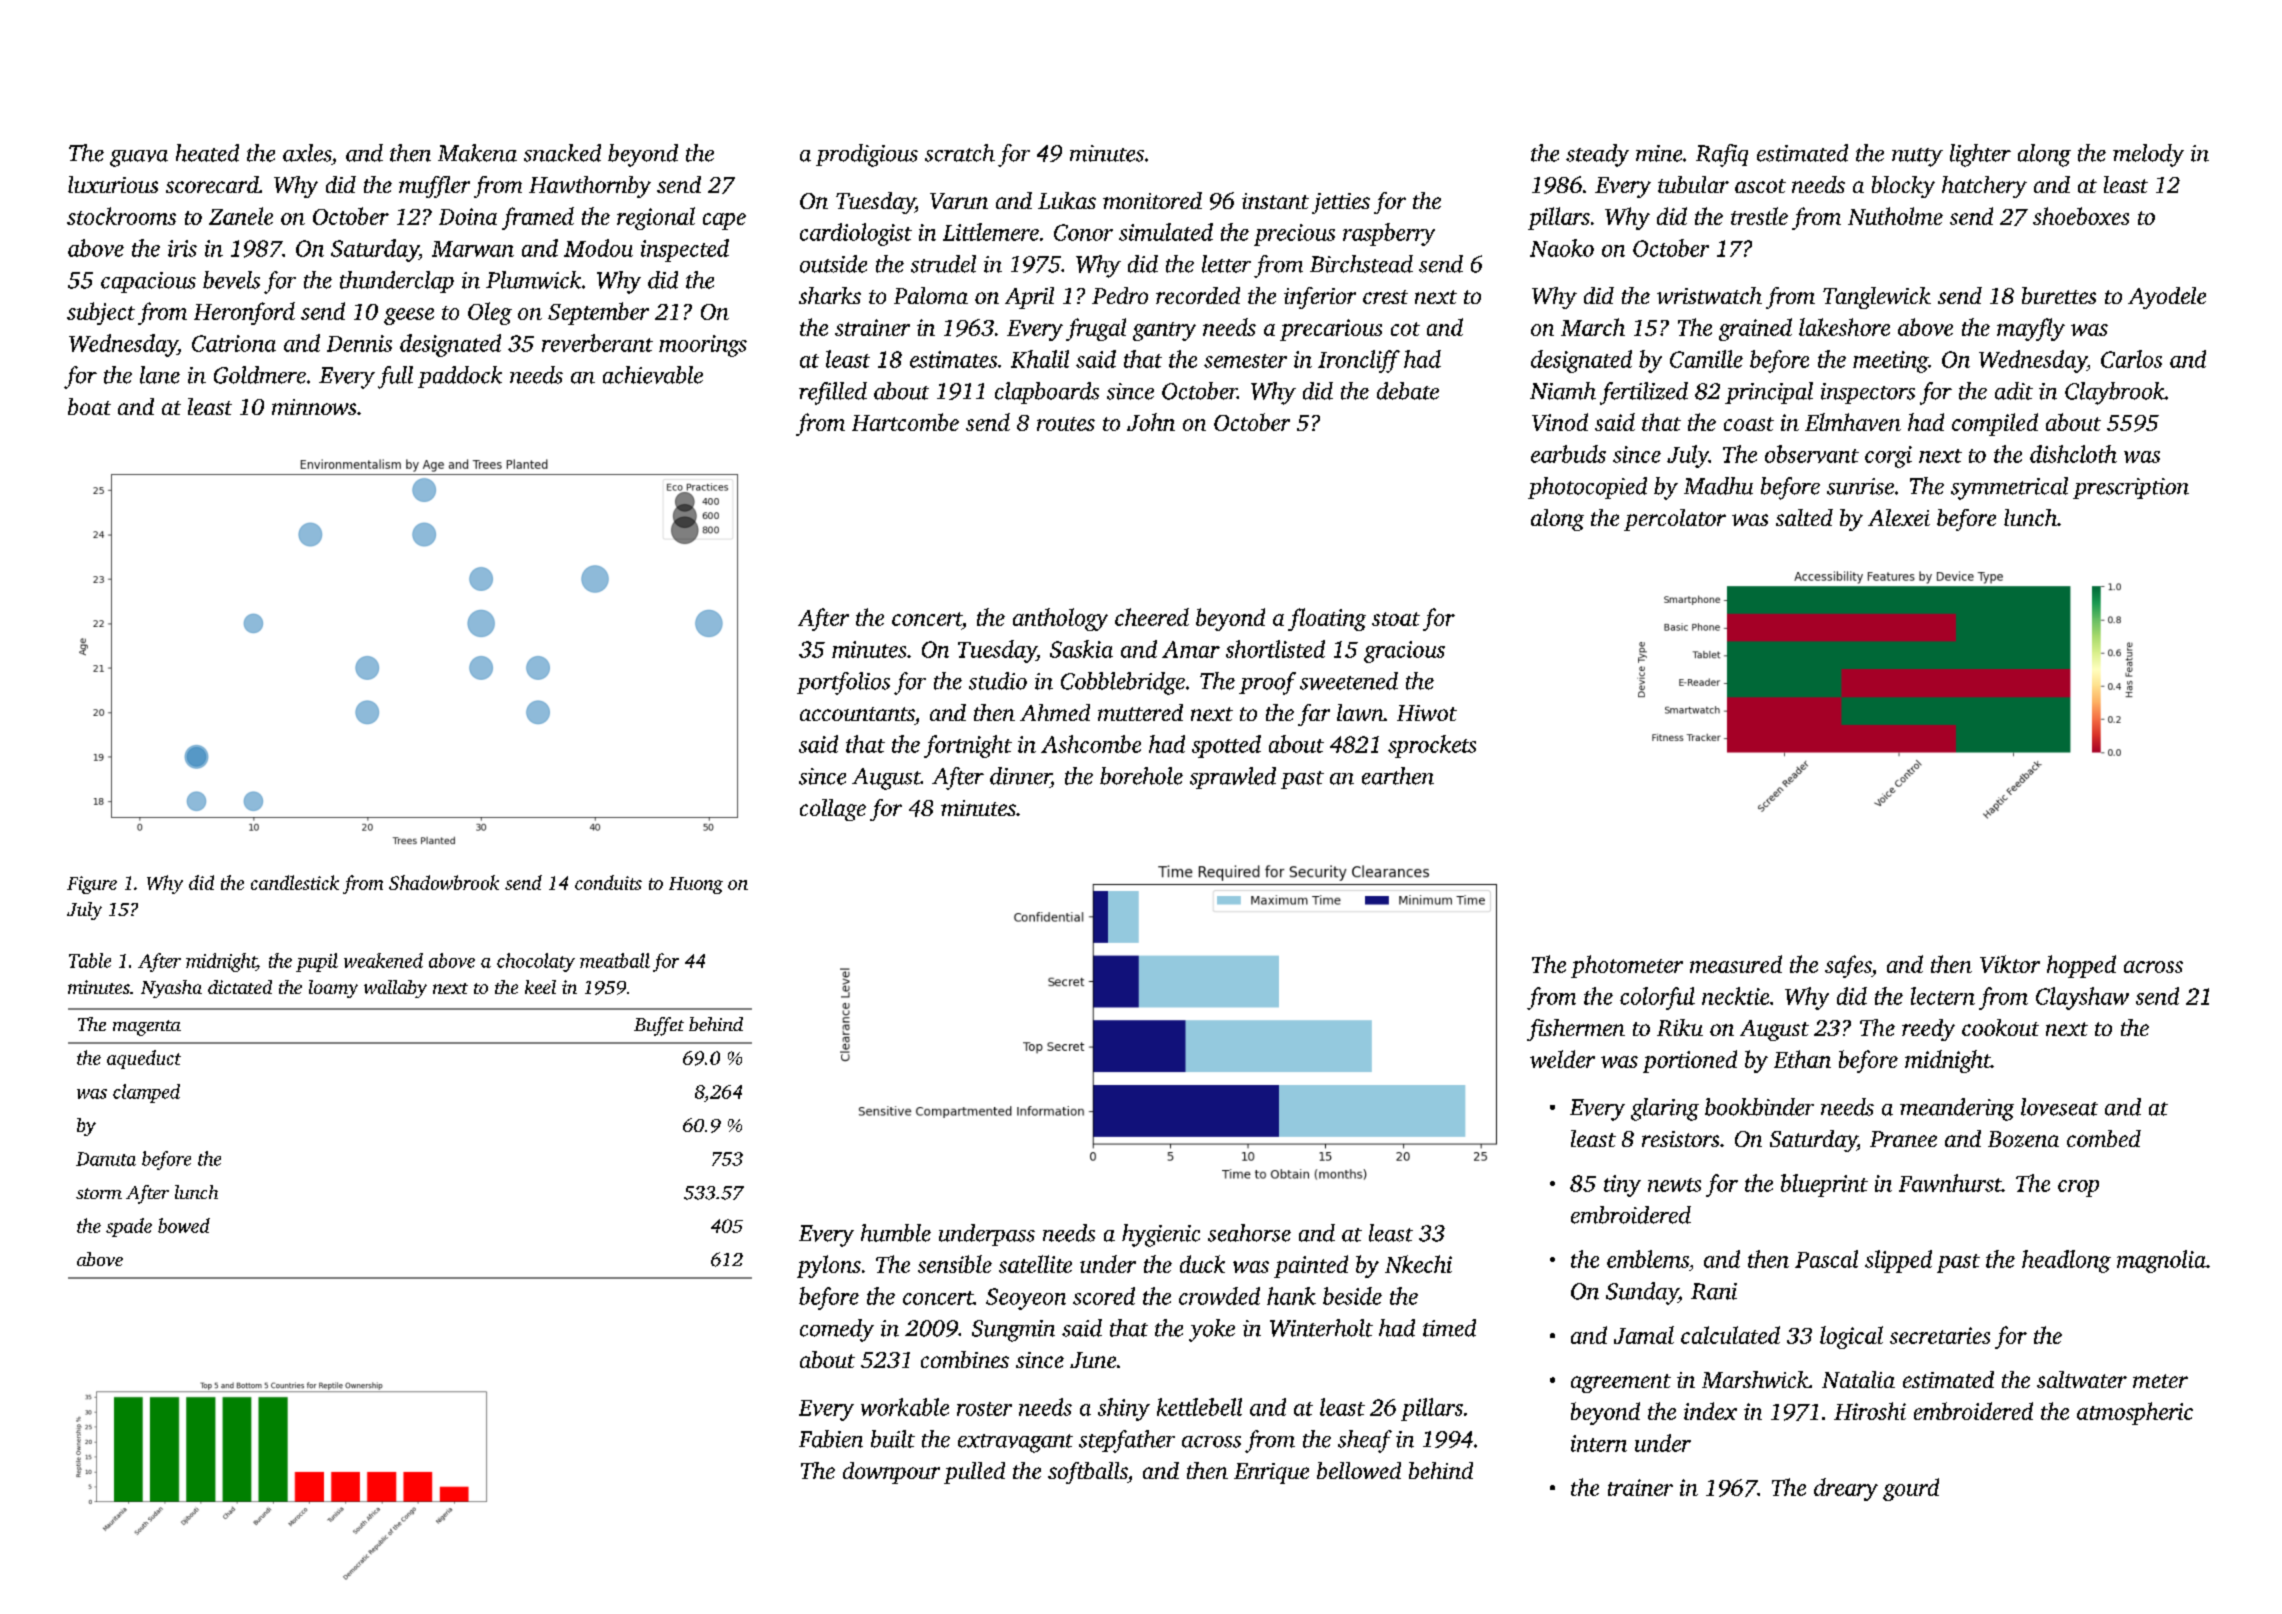  What do you see at coordinates (1722, 155) in the screenshot?
I see `Rafiq` at bounding box center [1722, 155].
